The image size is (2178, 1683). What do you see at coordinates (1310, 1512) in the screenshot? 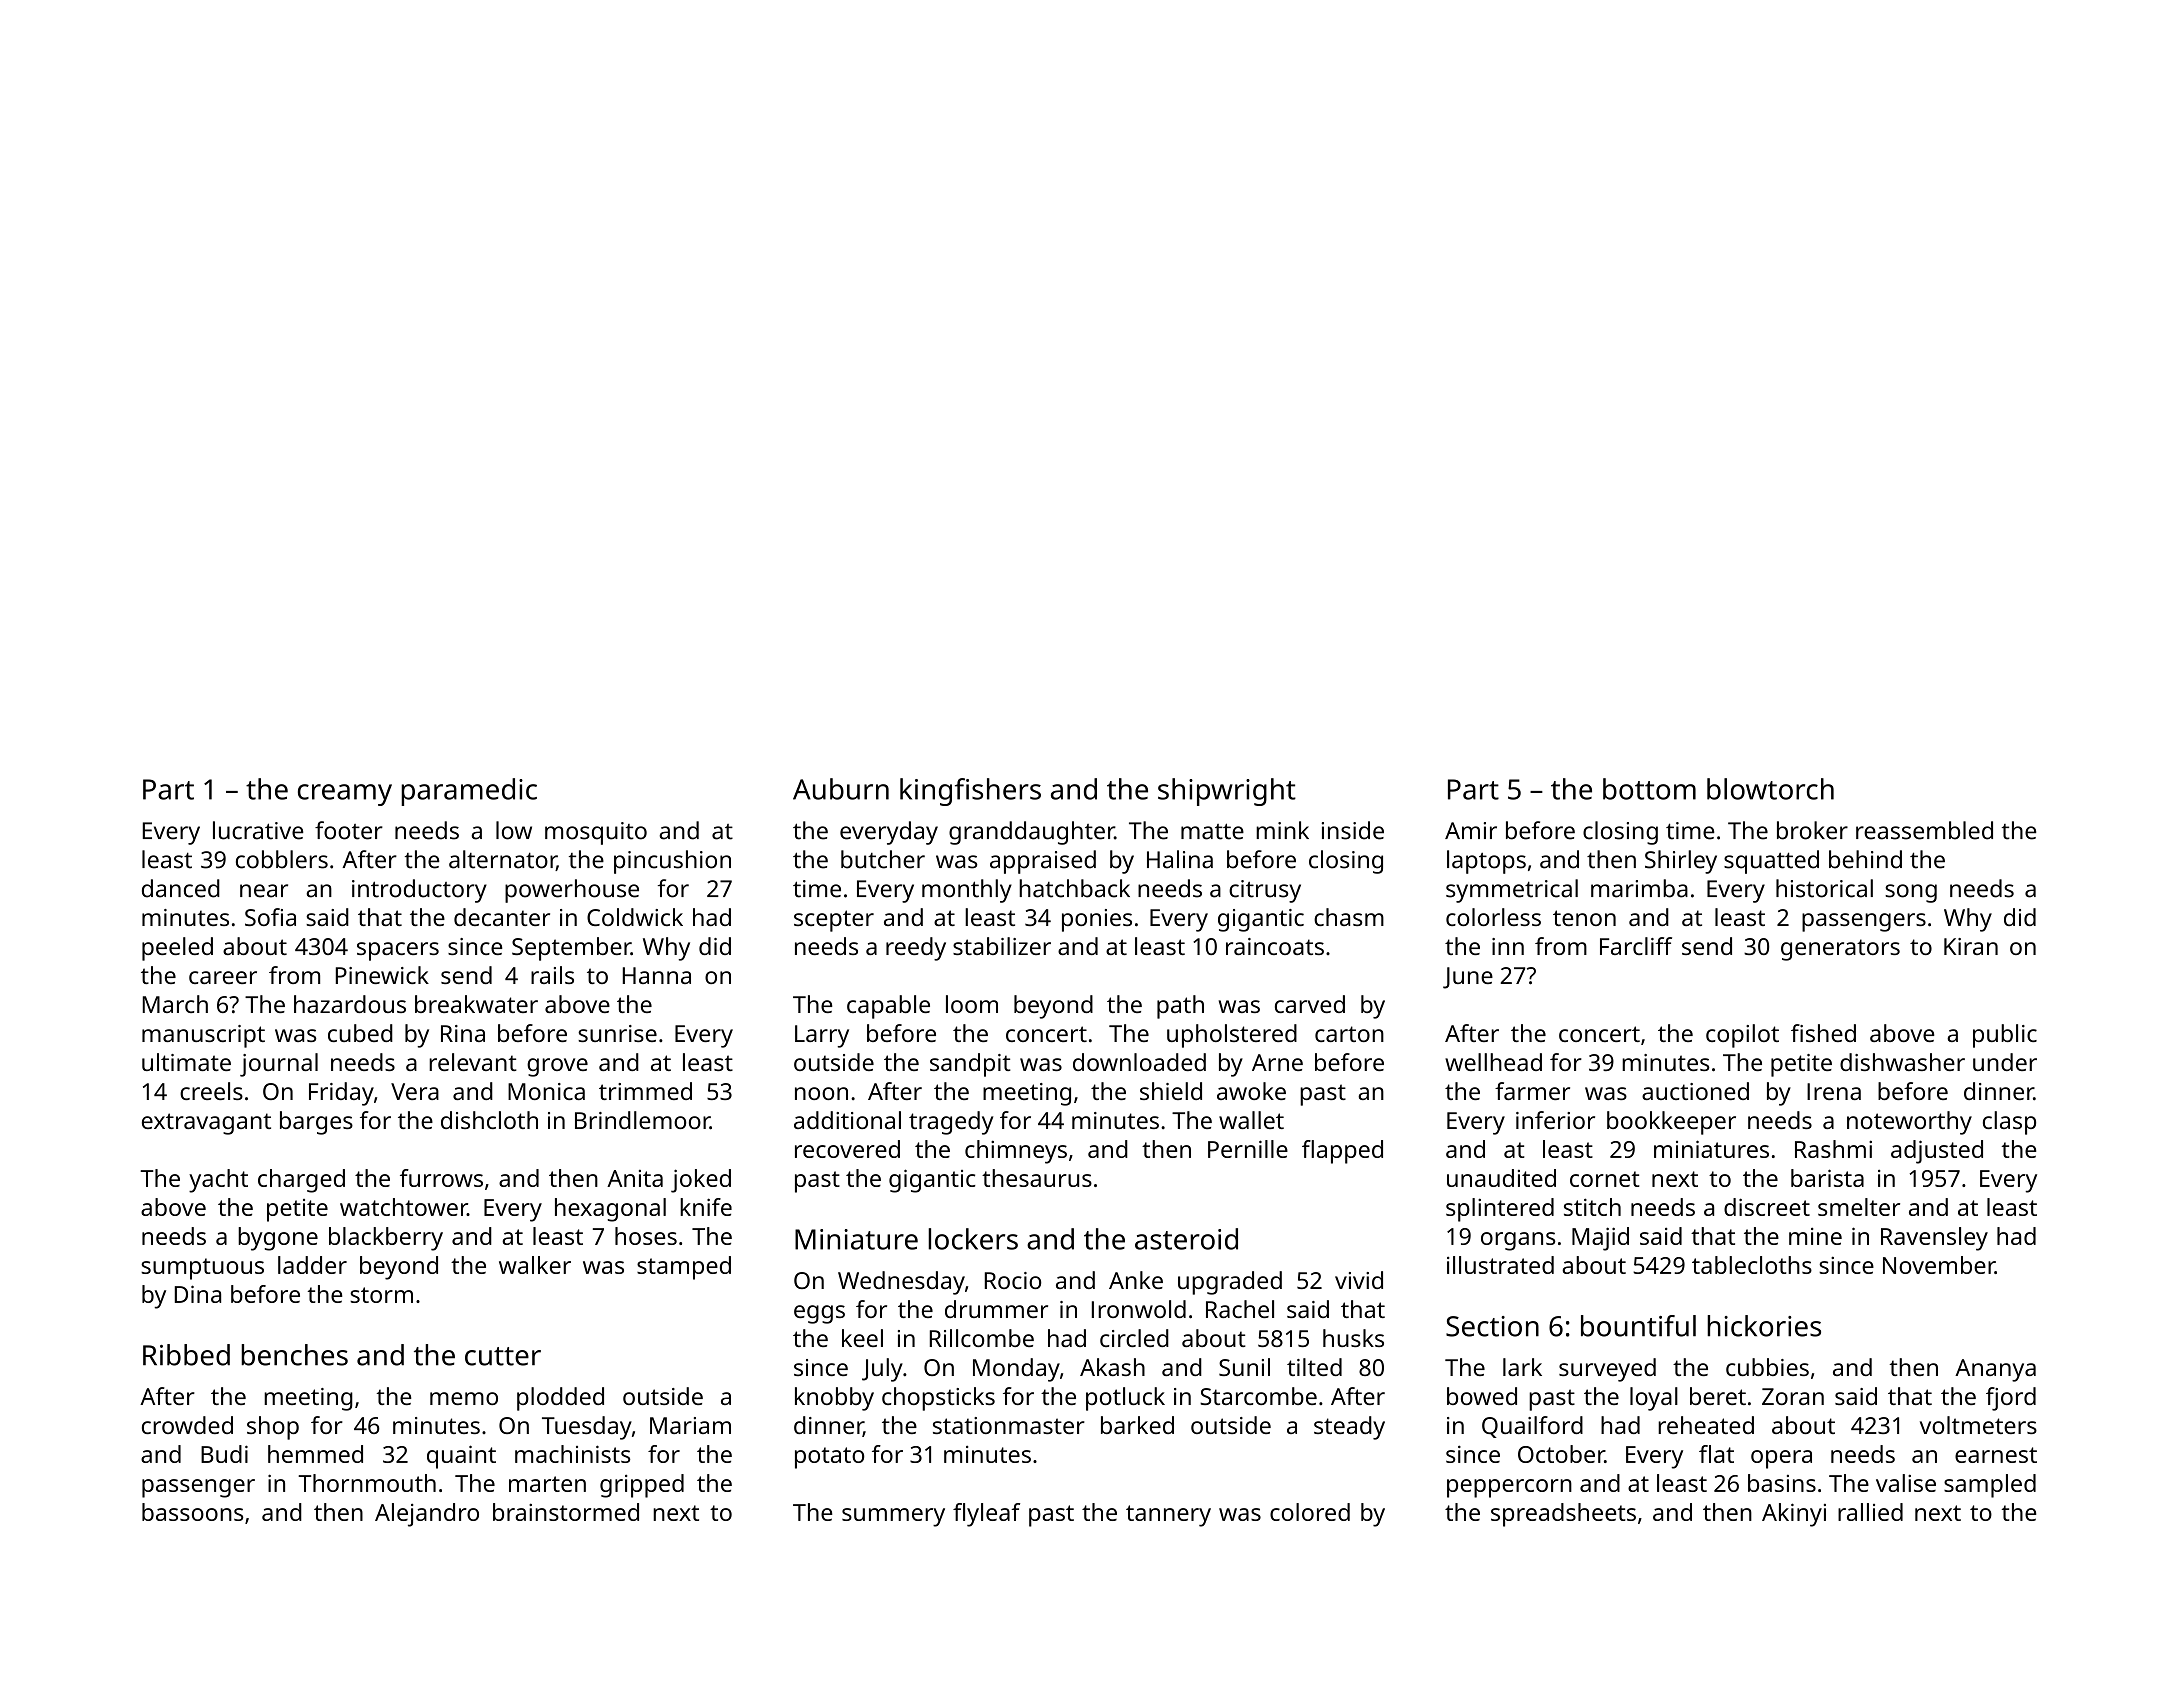
I see `colored` at bounding box center [1310, 1512].
